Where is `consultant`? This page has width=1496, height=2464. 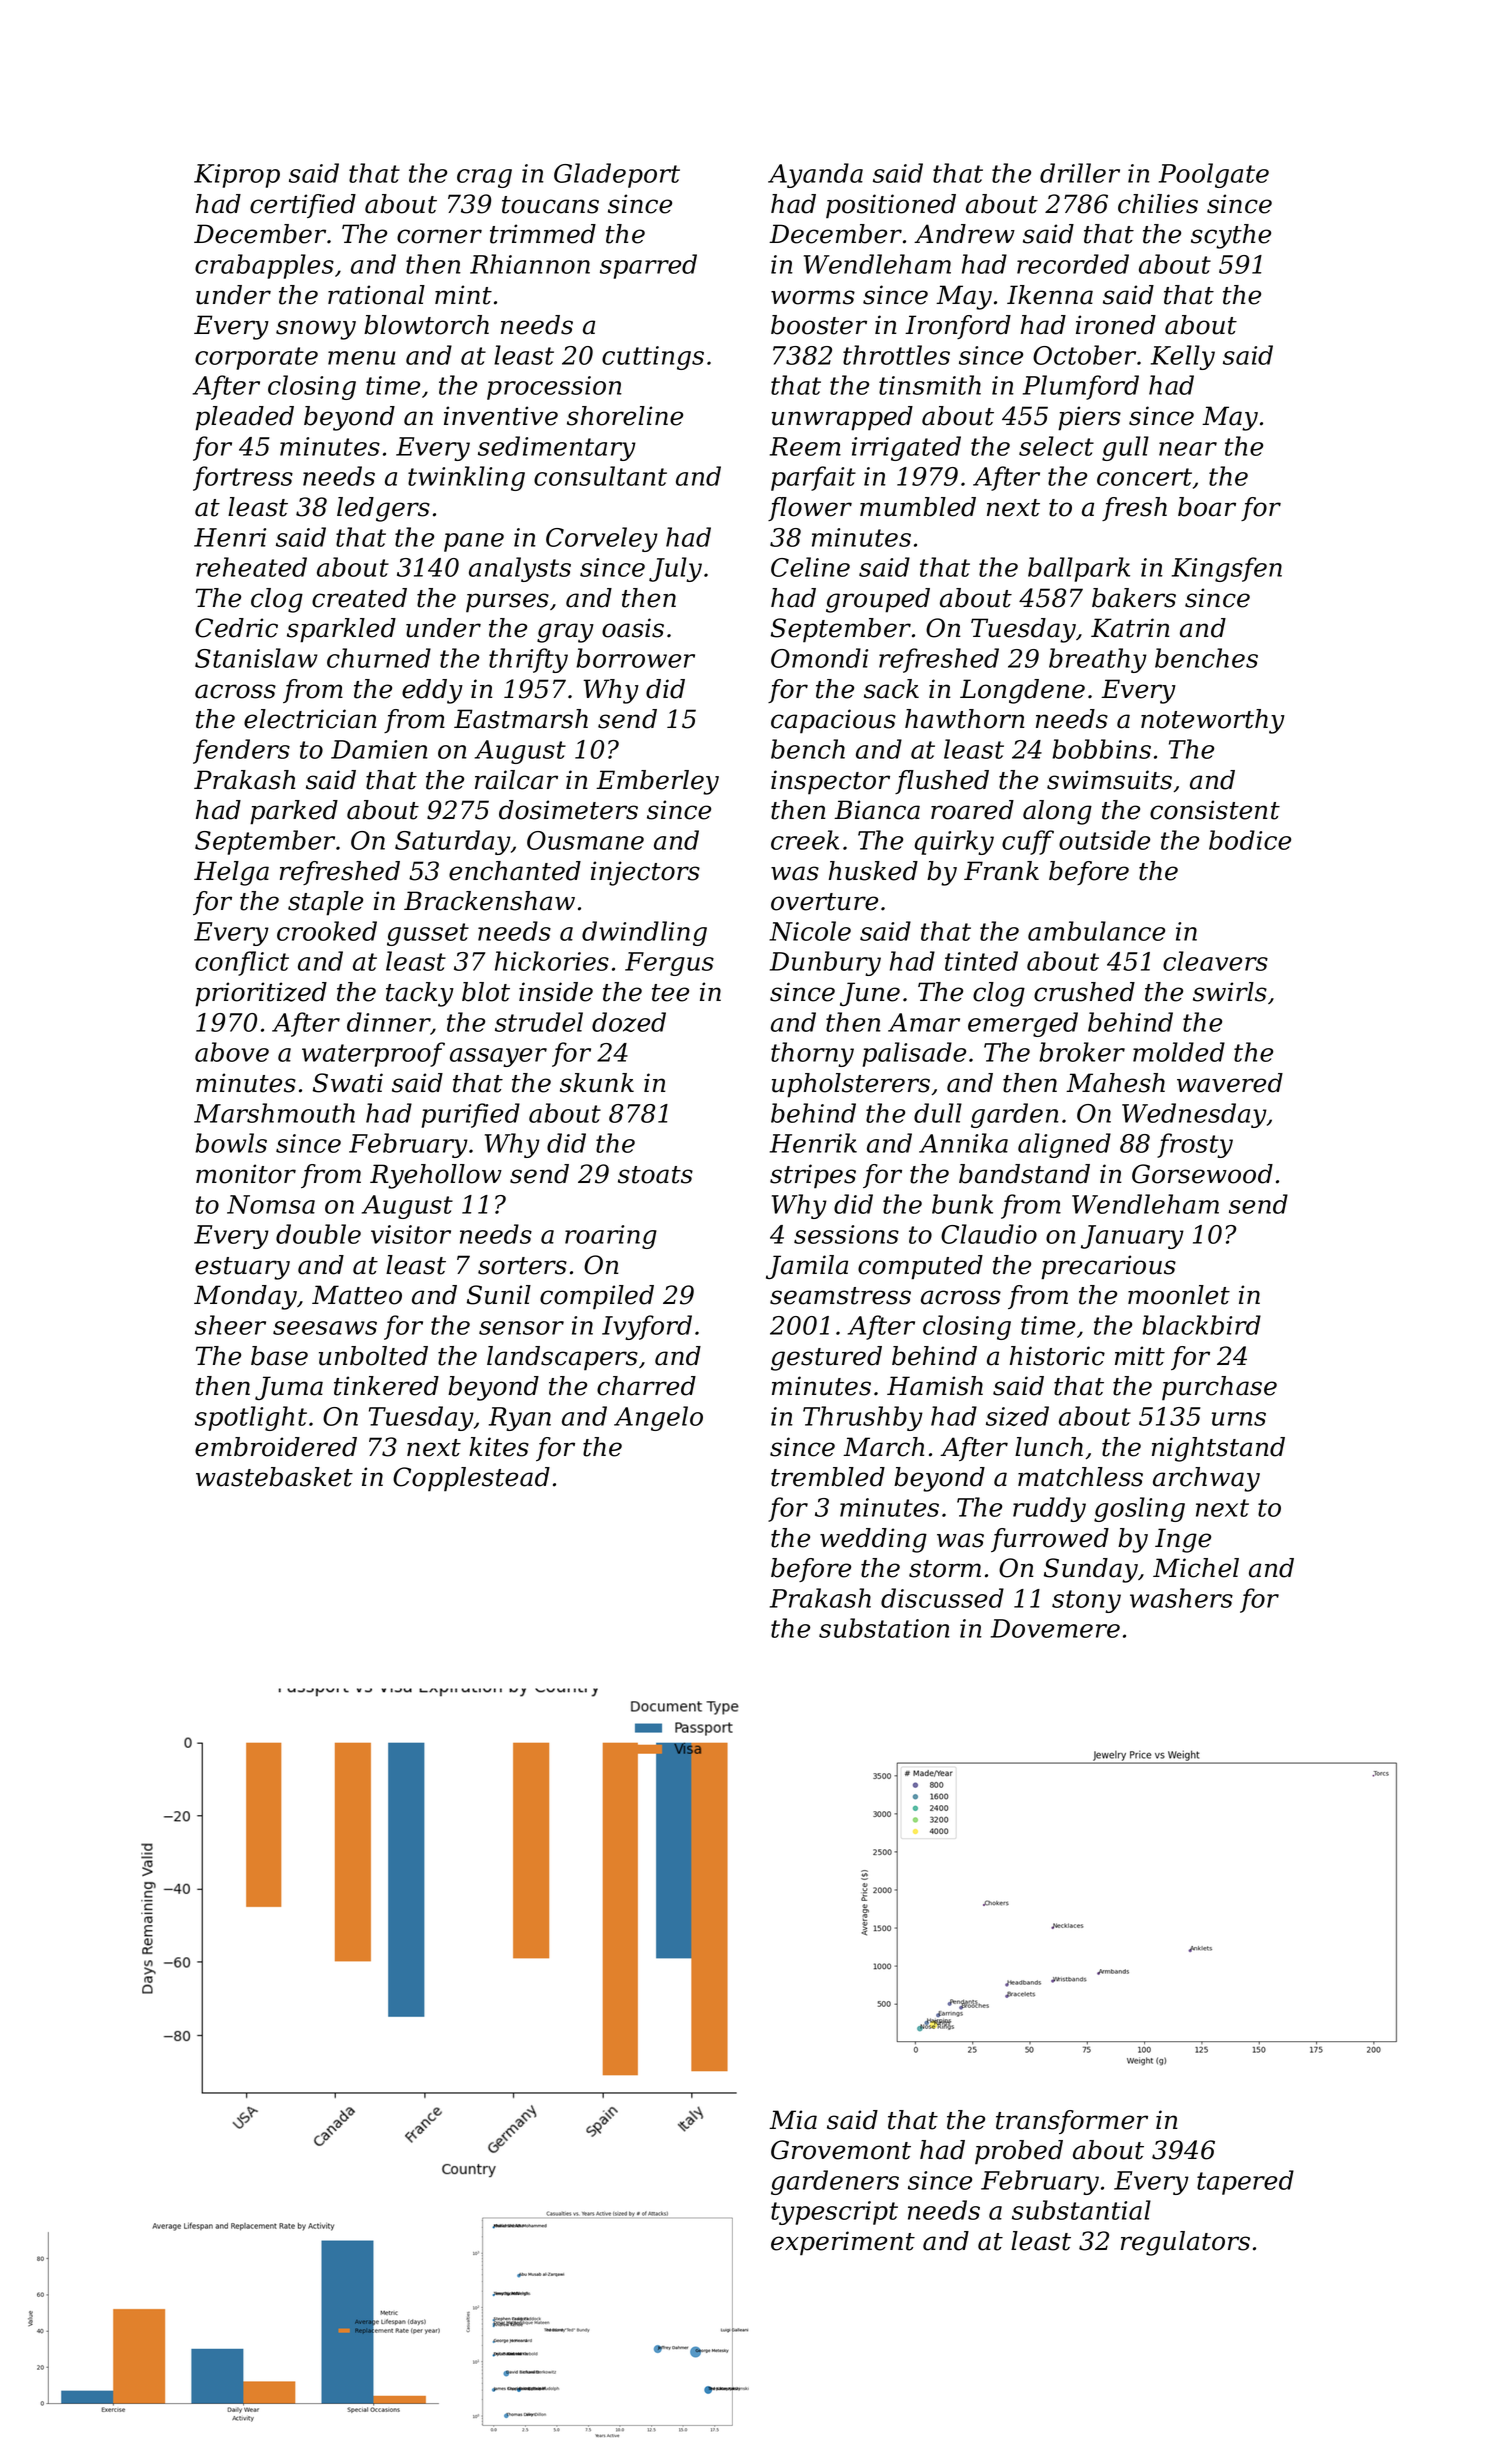
consultant is located at coordinates (600, 476).
